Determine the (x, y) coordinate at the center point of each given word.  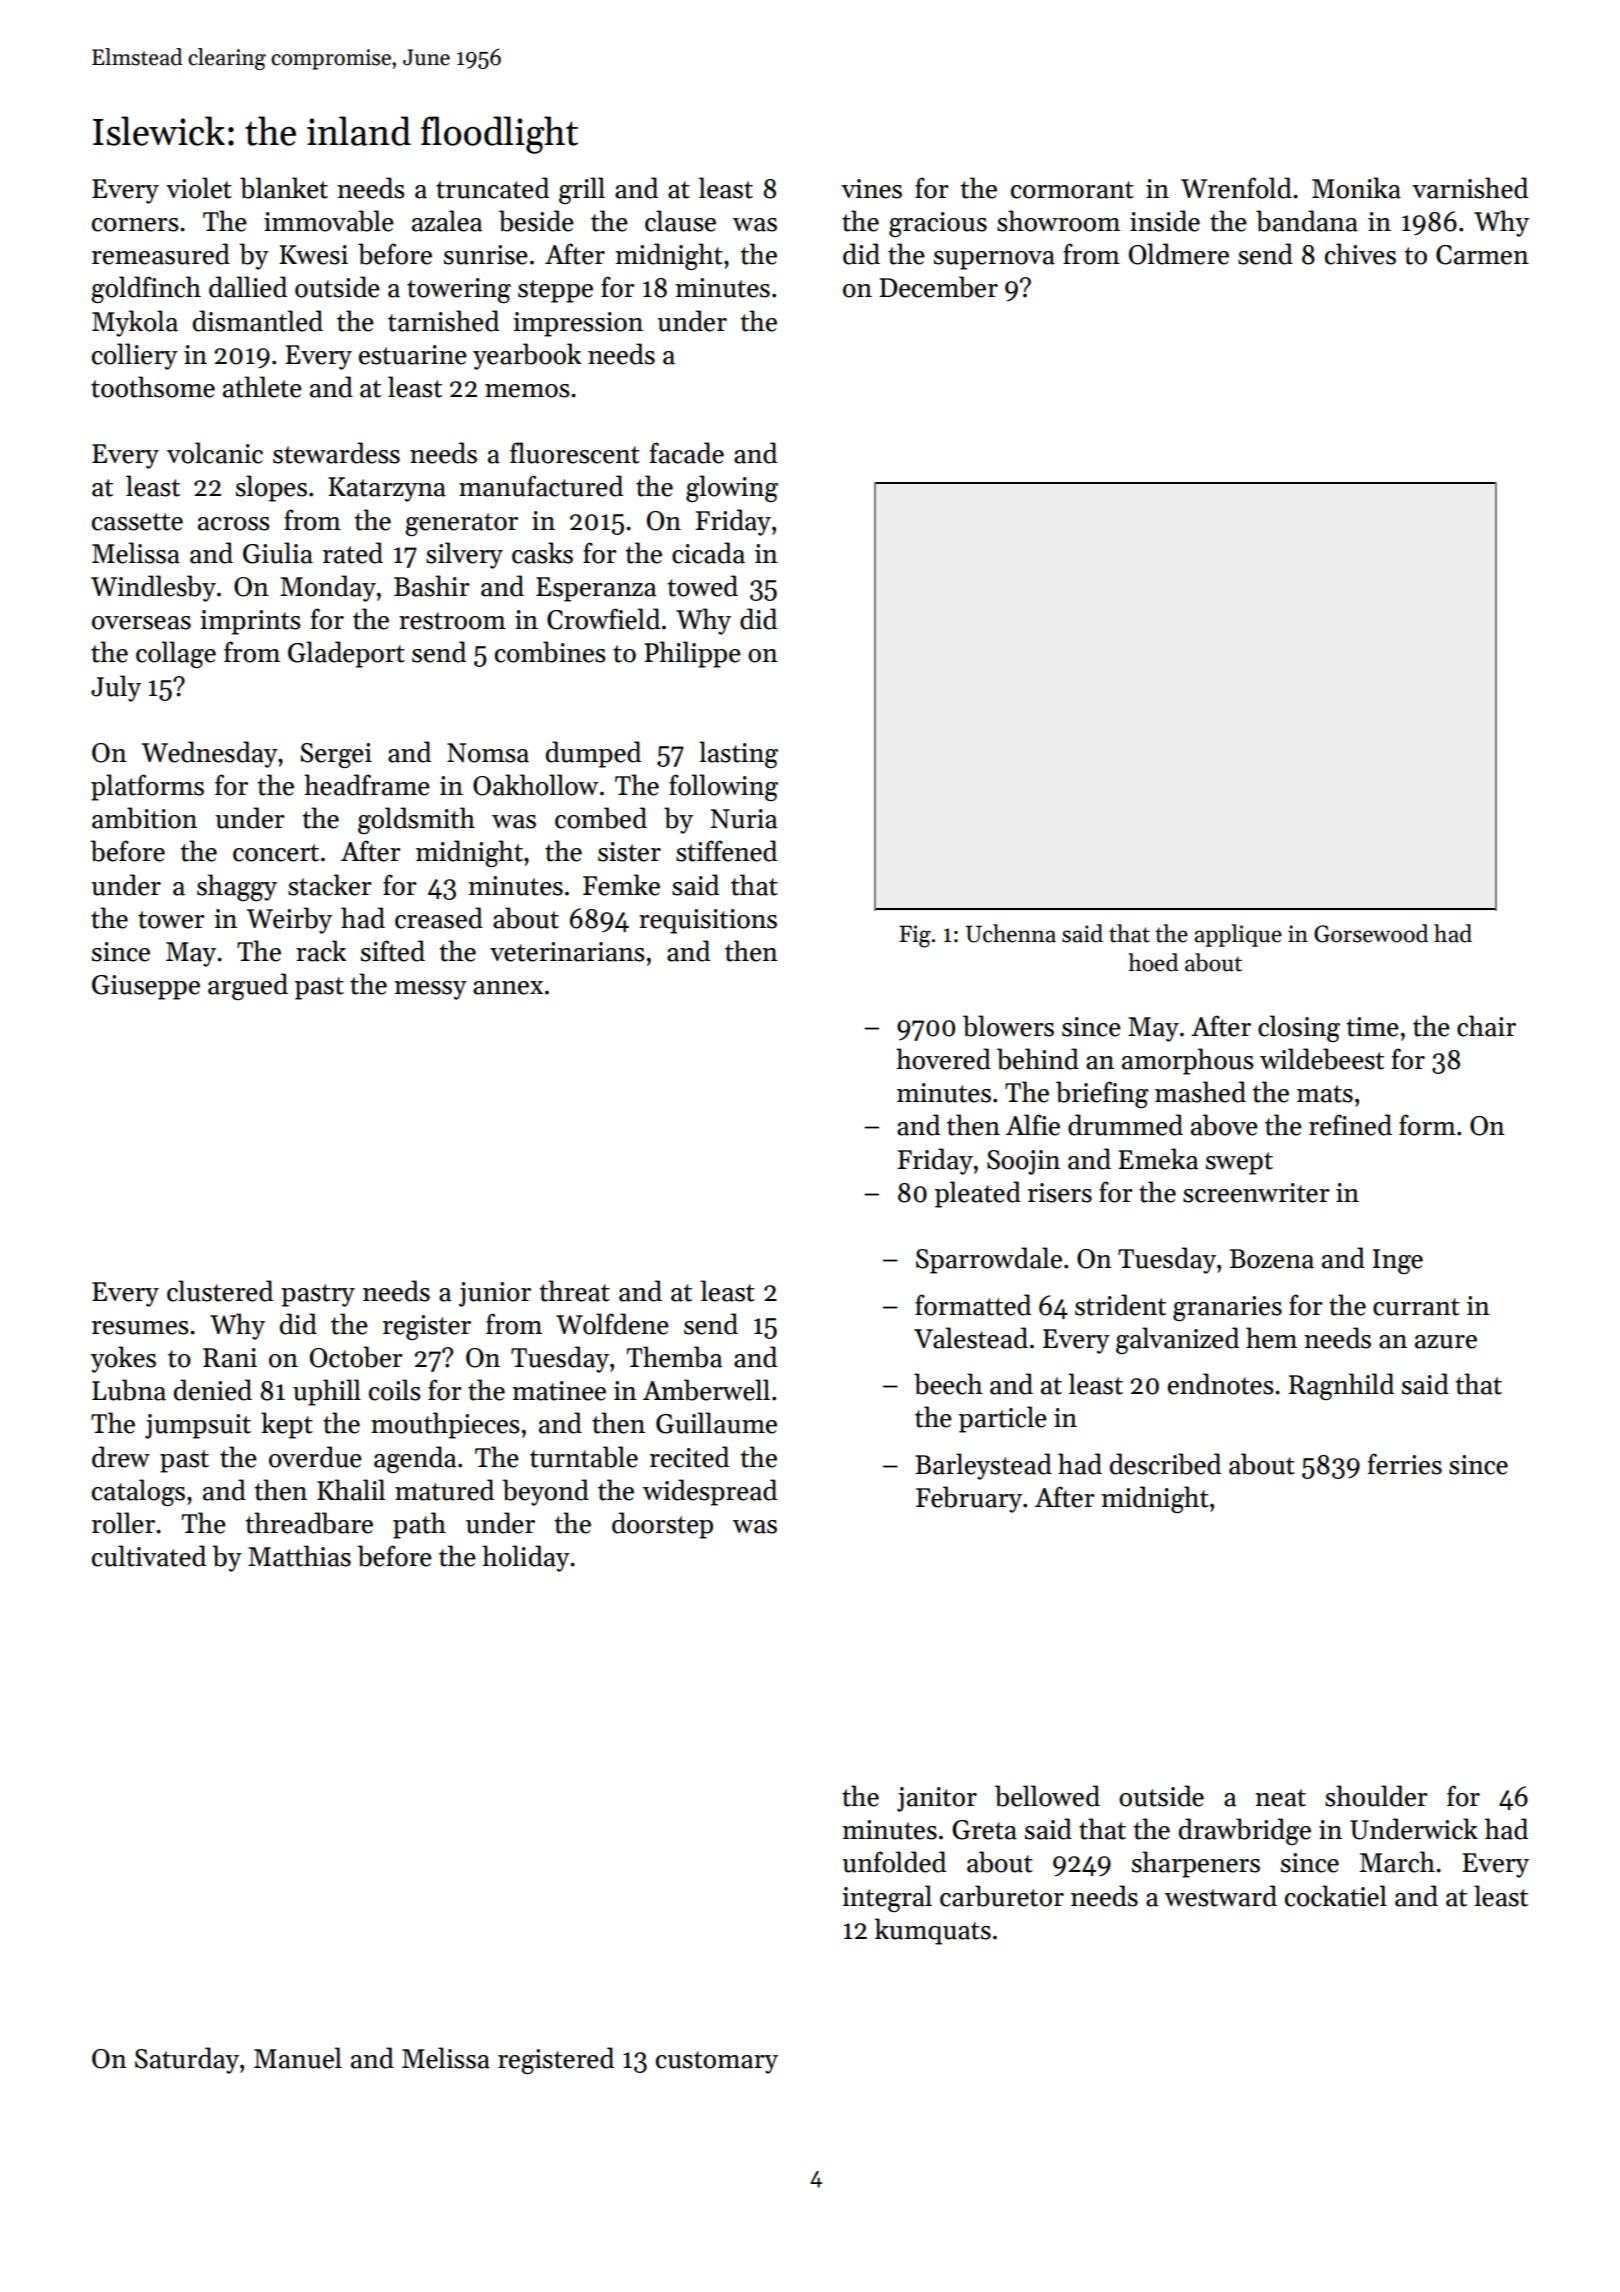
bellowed (1047, 1796)
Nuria (744, 819)
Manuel (298, 2058)
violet (199, 188)
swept (1239, 1163)
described (1165, 1464)
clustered (220, 1291)
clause (680, 221)
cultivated (149, 1556)
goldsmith (416, 820)
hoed (1153, 962)
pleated (978, 1194)
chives (1360, 254)
